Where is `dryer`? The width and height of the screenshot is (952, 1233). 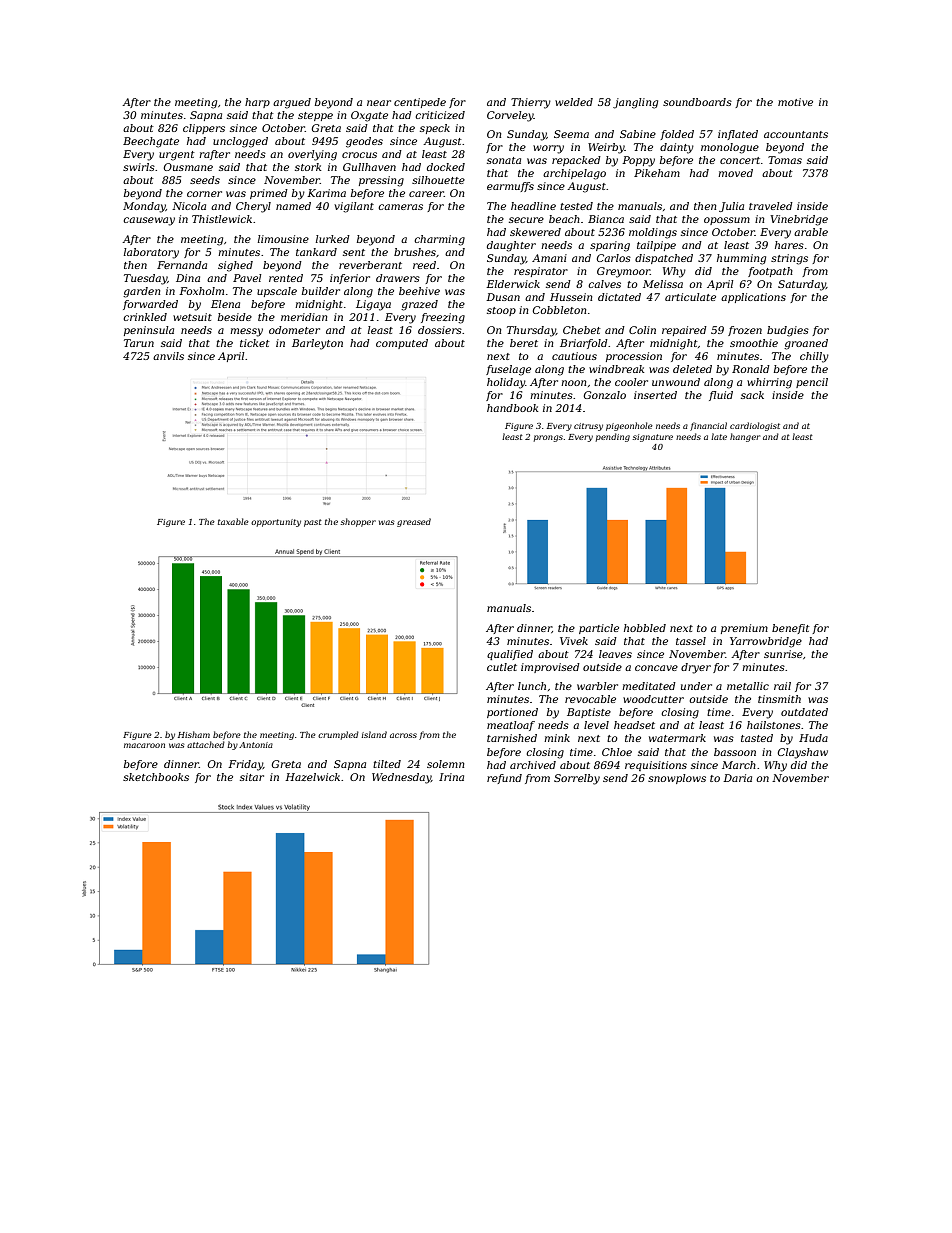
dryer is located at coordinates (696, 668).
